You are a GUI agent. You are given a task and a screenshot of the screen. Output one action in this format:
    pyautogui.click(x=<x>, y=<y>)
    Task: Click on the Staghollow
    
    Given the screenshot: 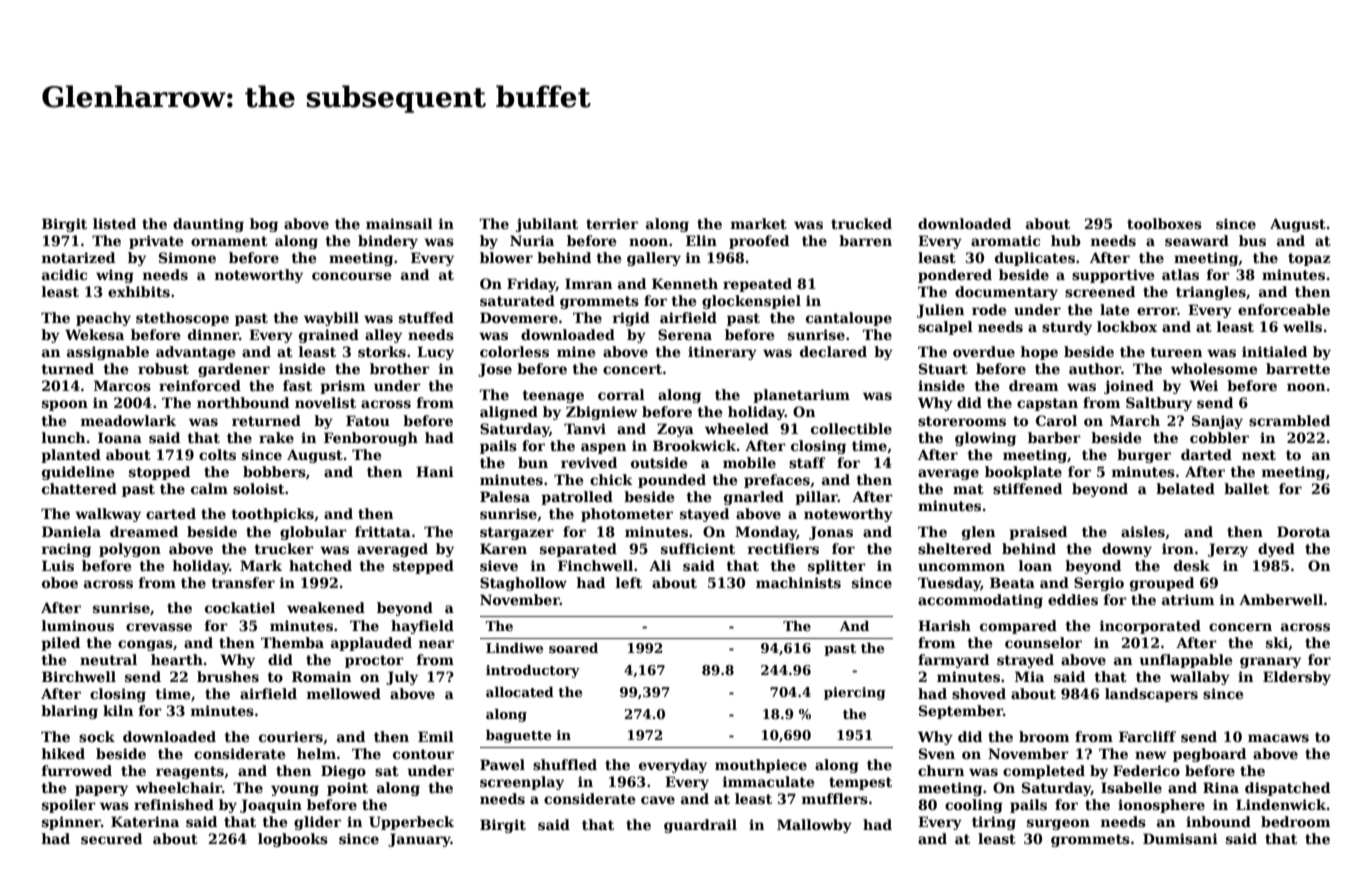 What is the action you would take?
    pyautogui.click(x=523, y=584)
